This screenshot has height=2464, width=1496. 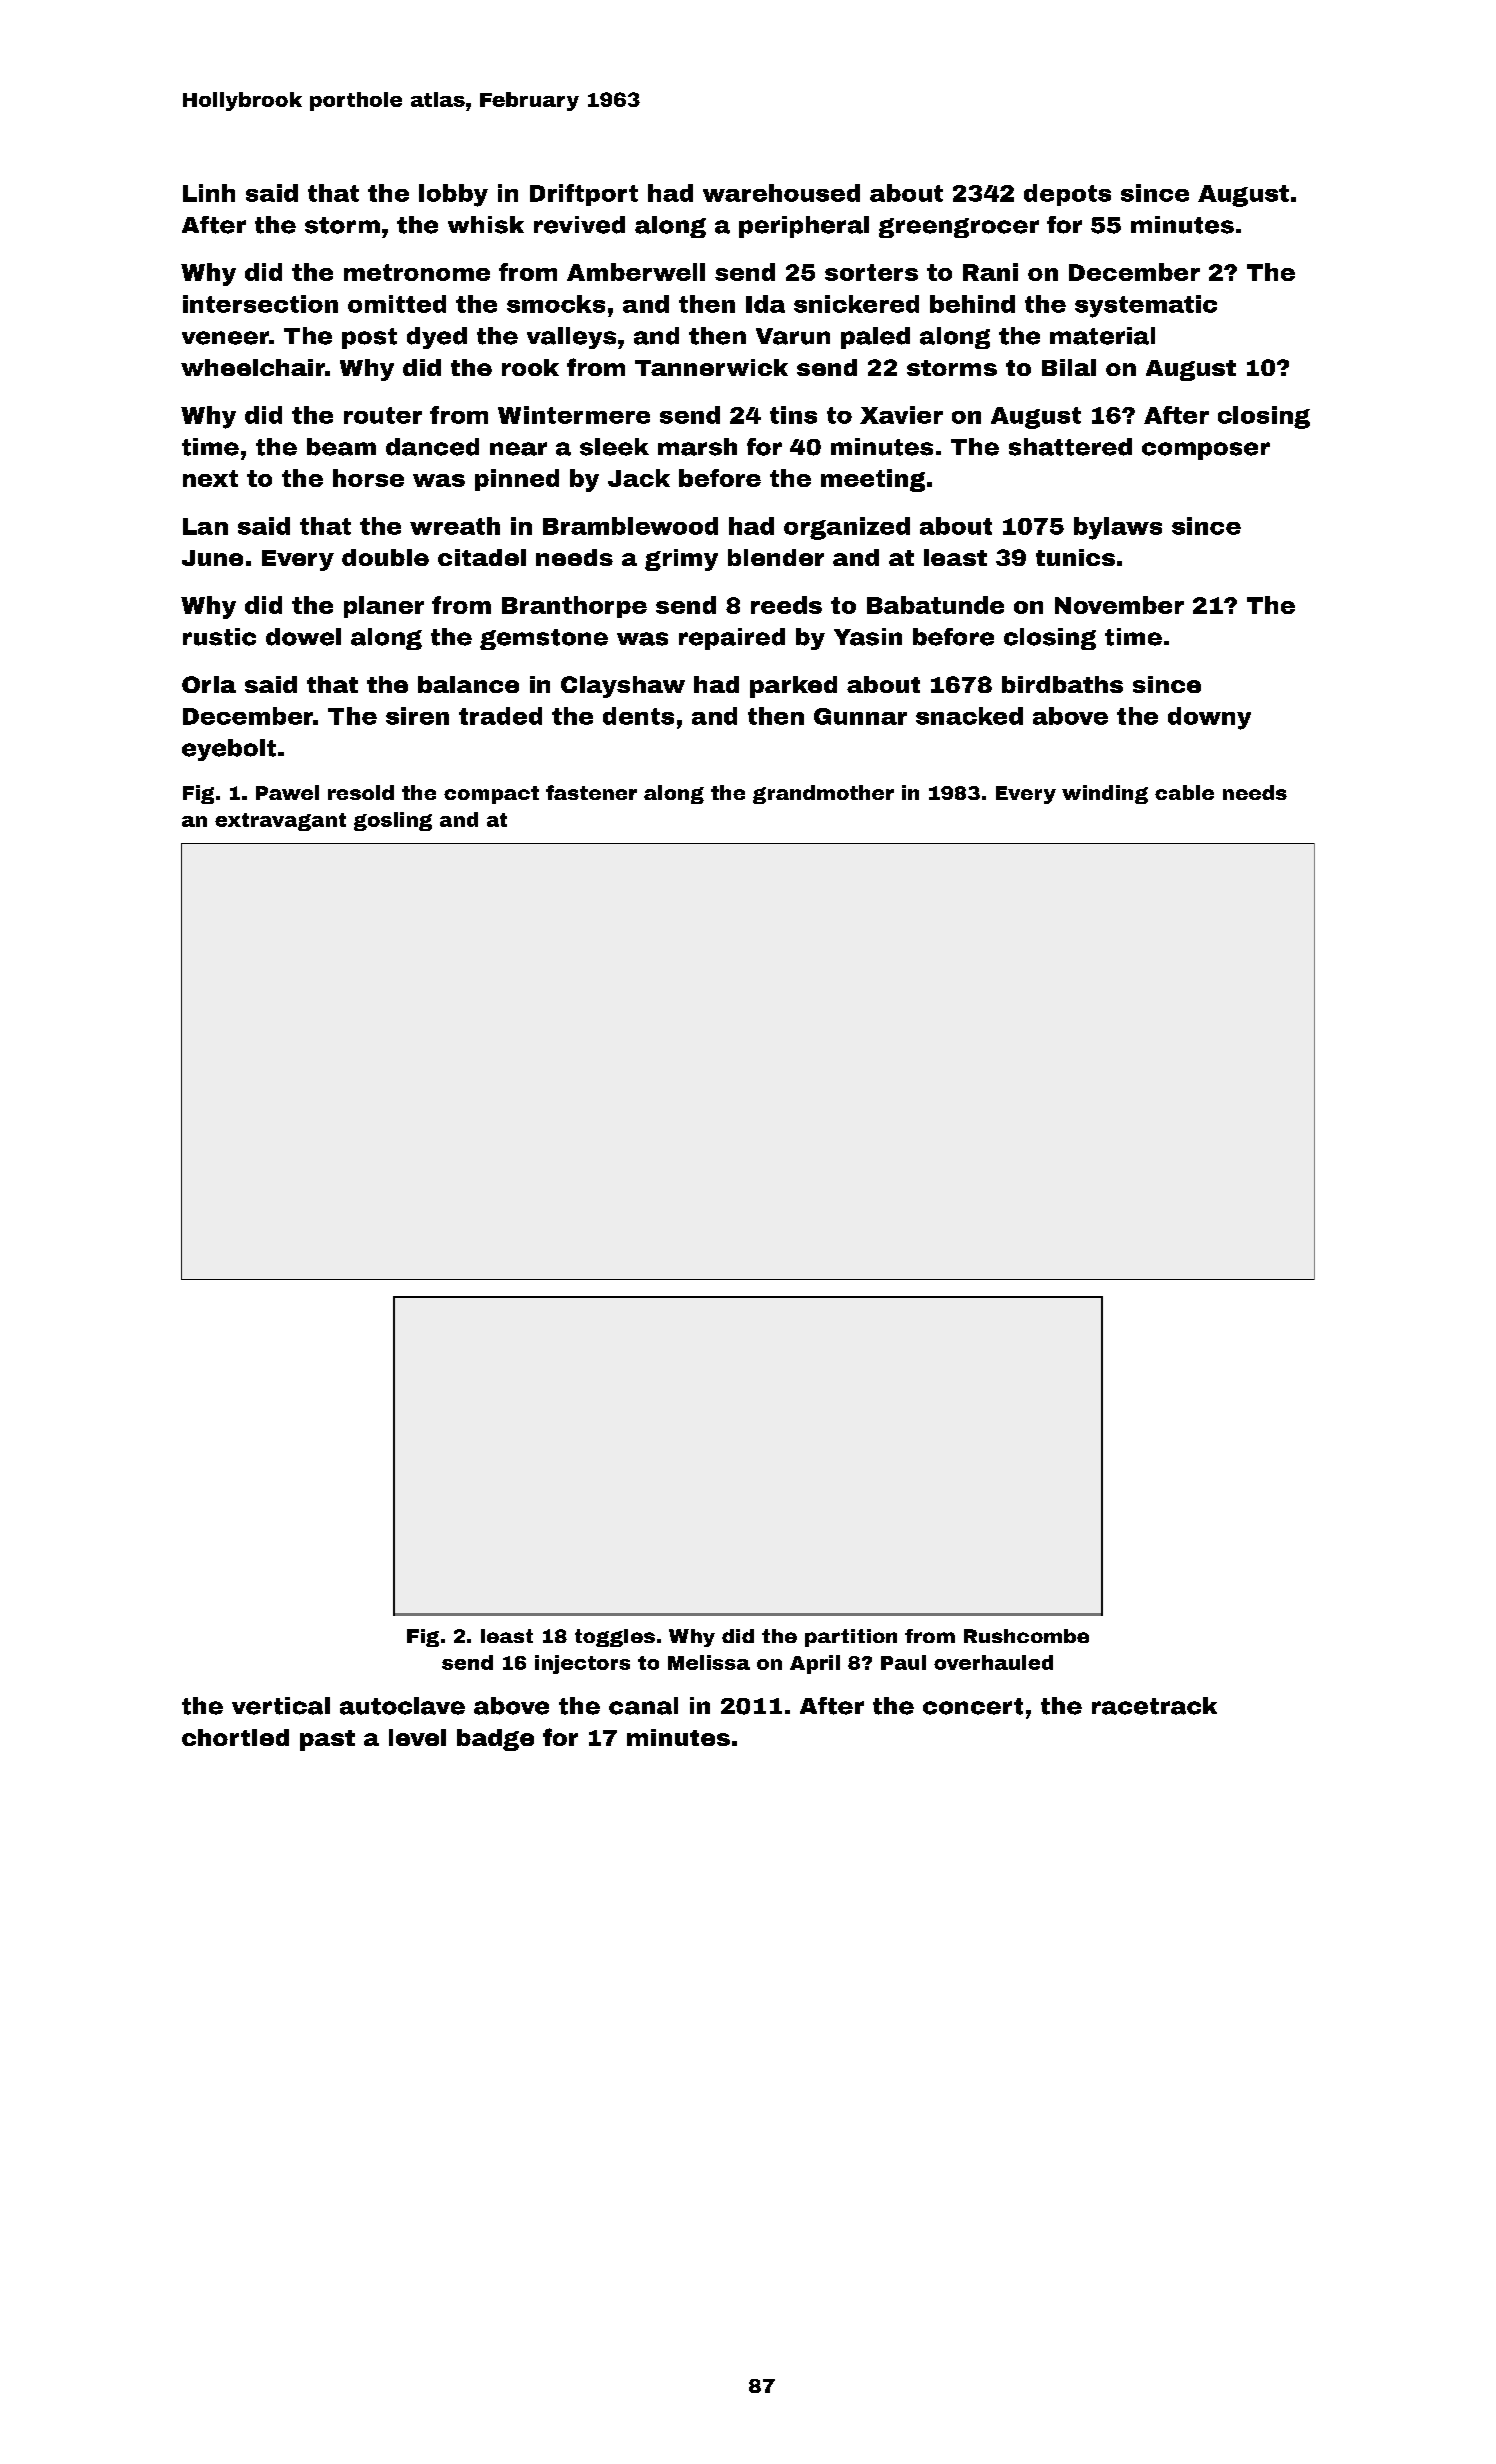 I want to click on depots, so click(x=1067, y=195).
